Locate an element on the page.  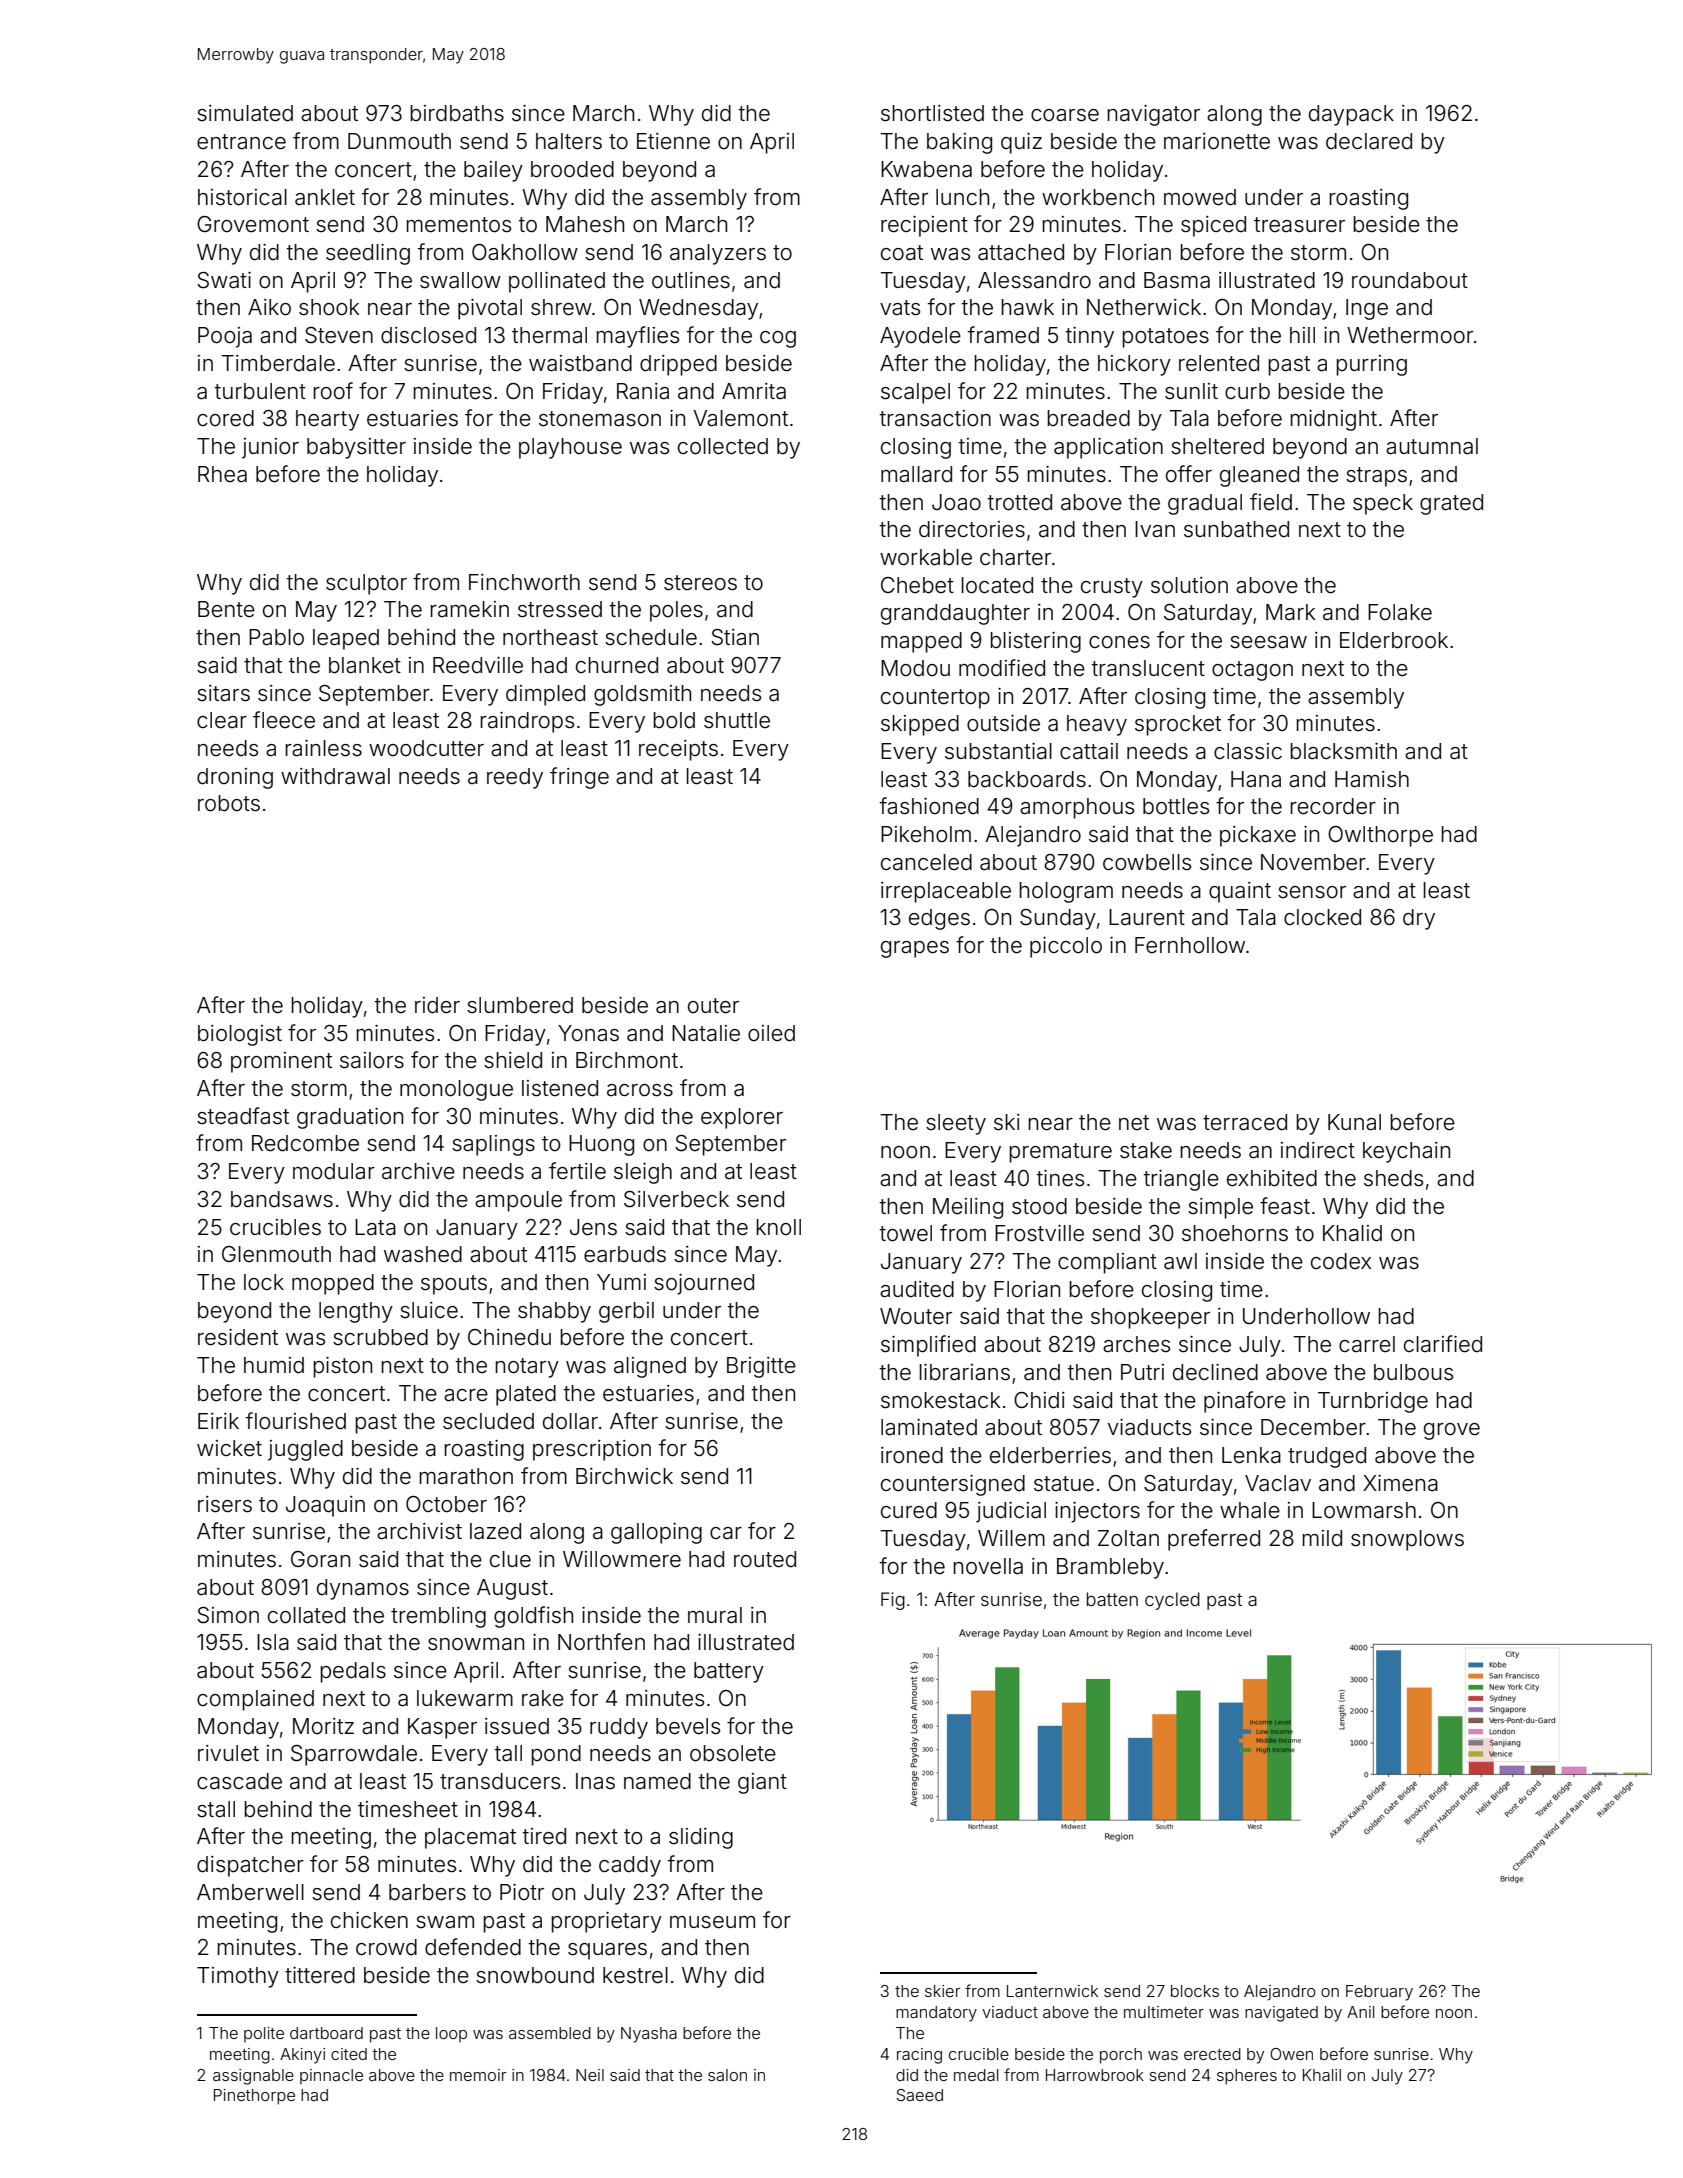
grapes is located at coordinates (915, 949).
